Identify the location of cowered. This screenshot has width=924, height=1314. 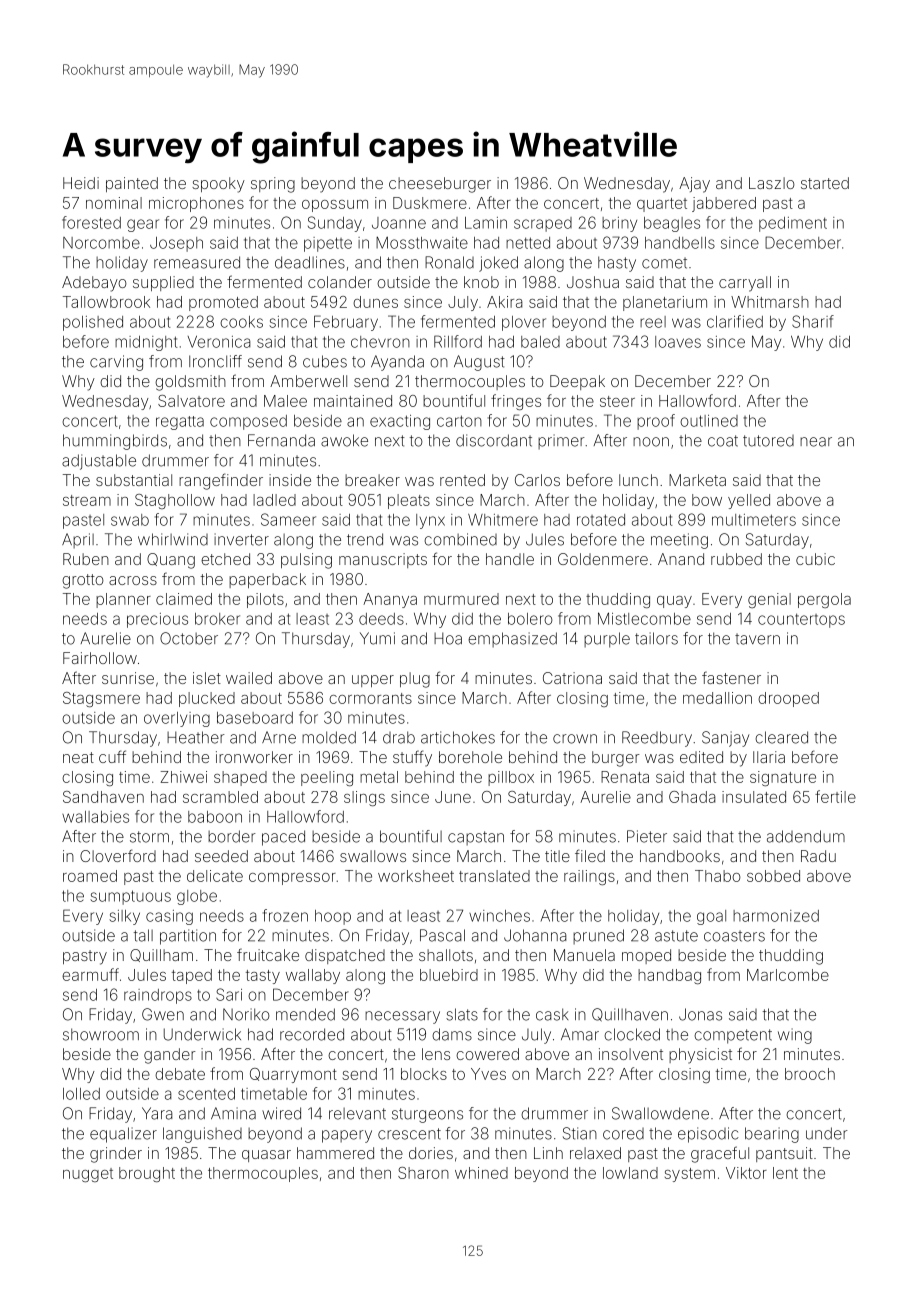
(487, 1054).
